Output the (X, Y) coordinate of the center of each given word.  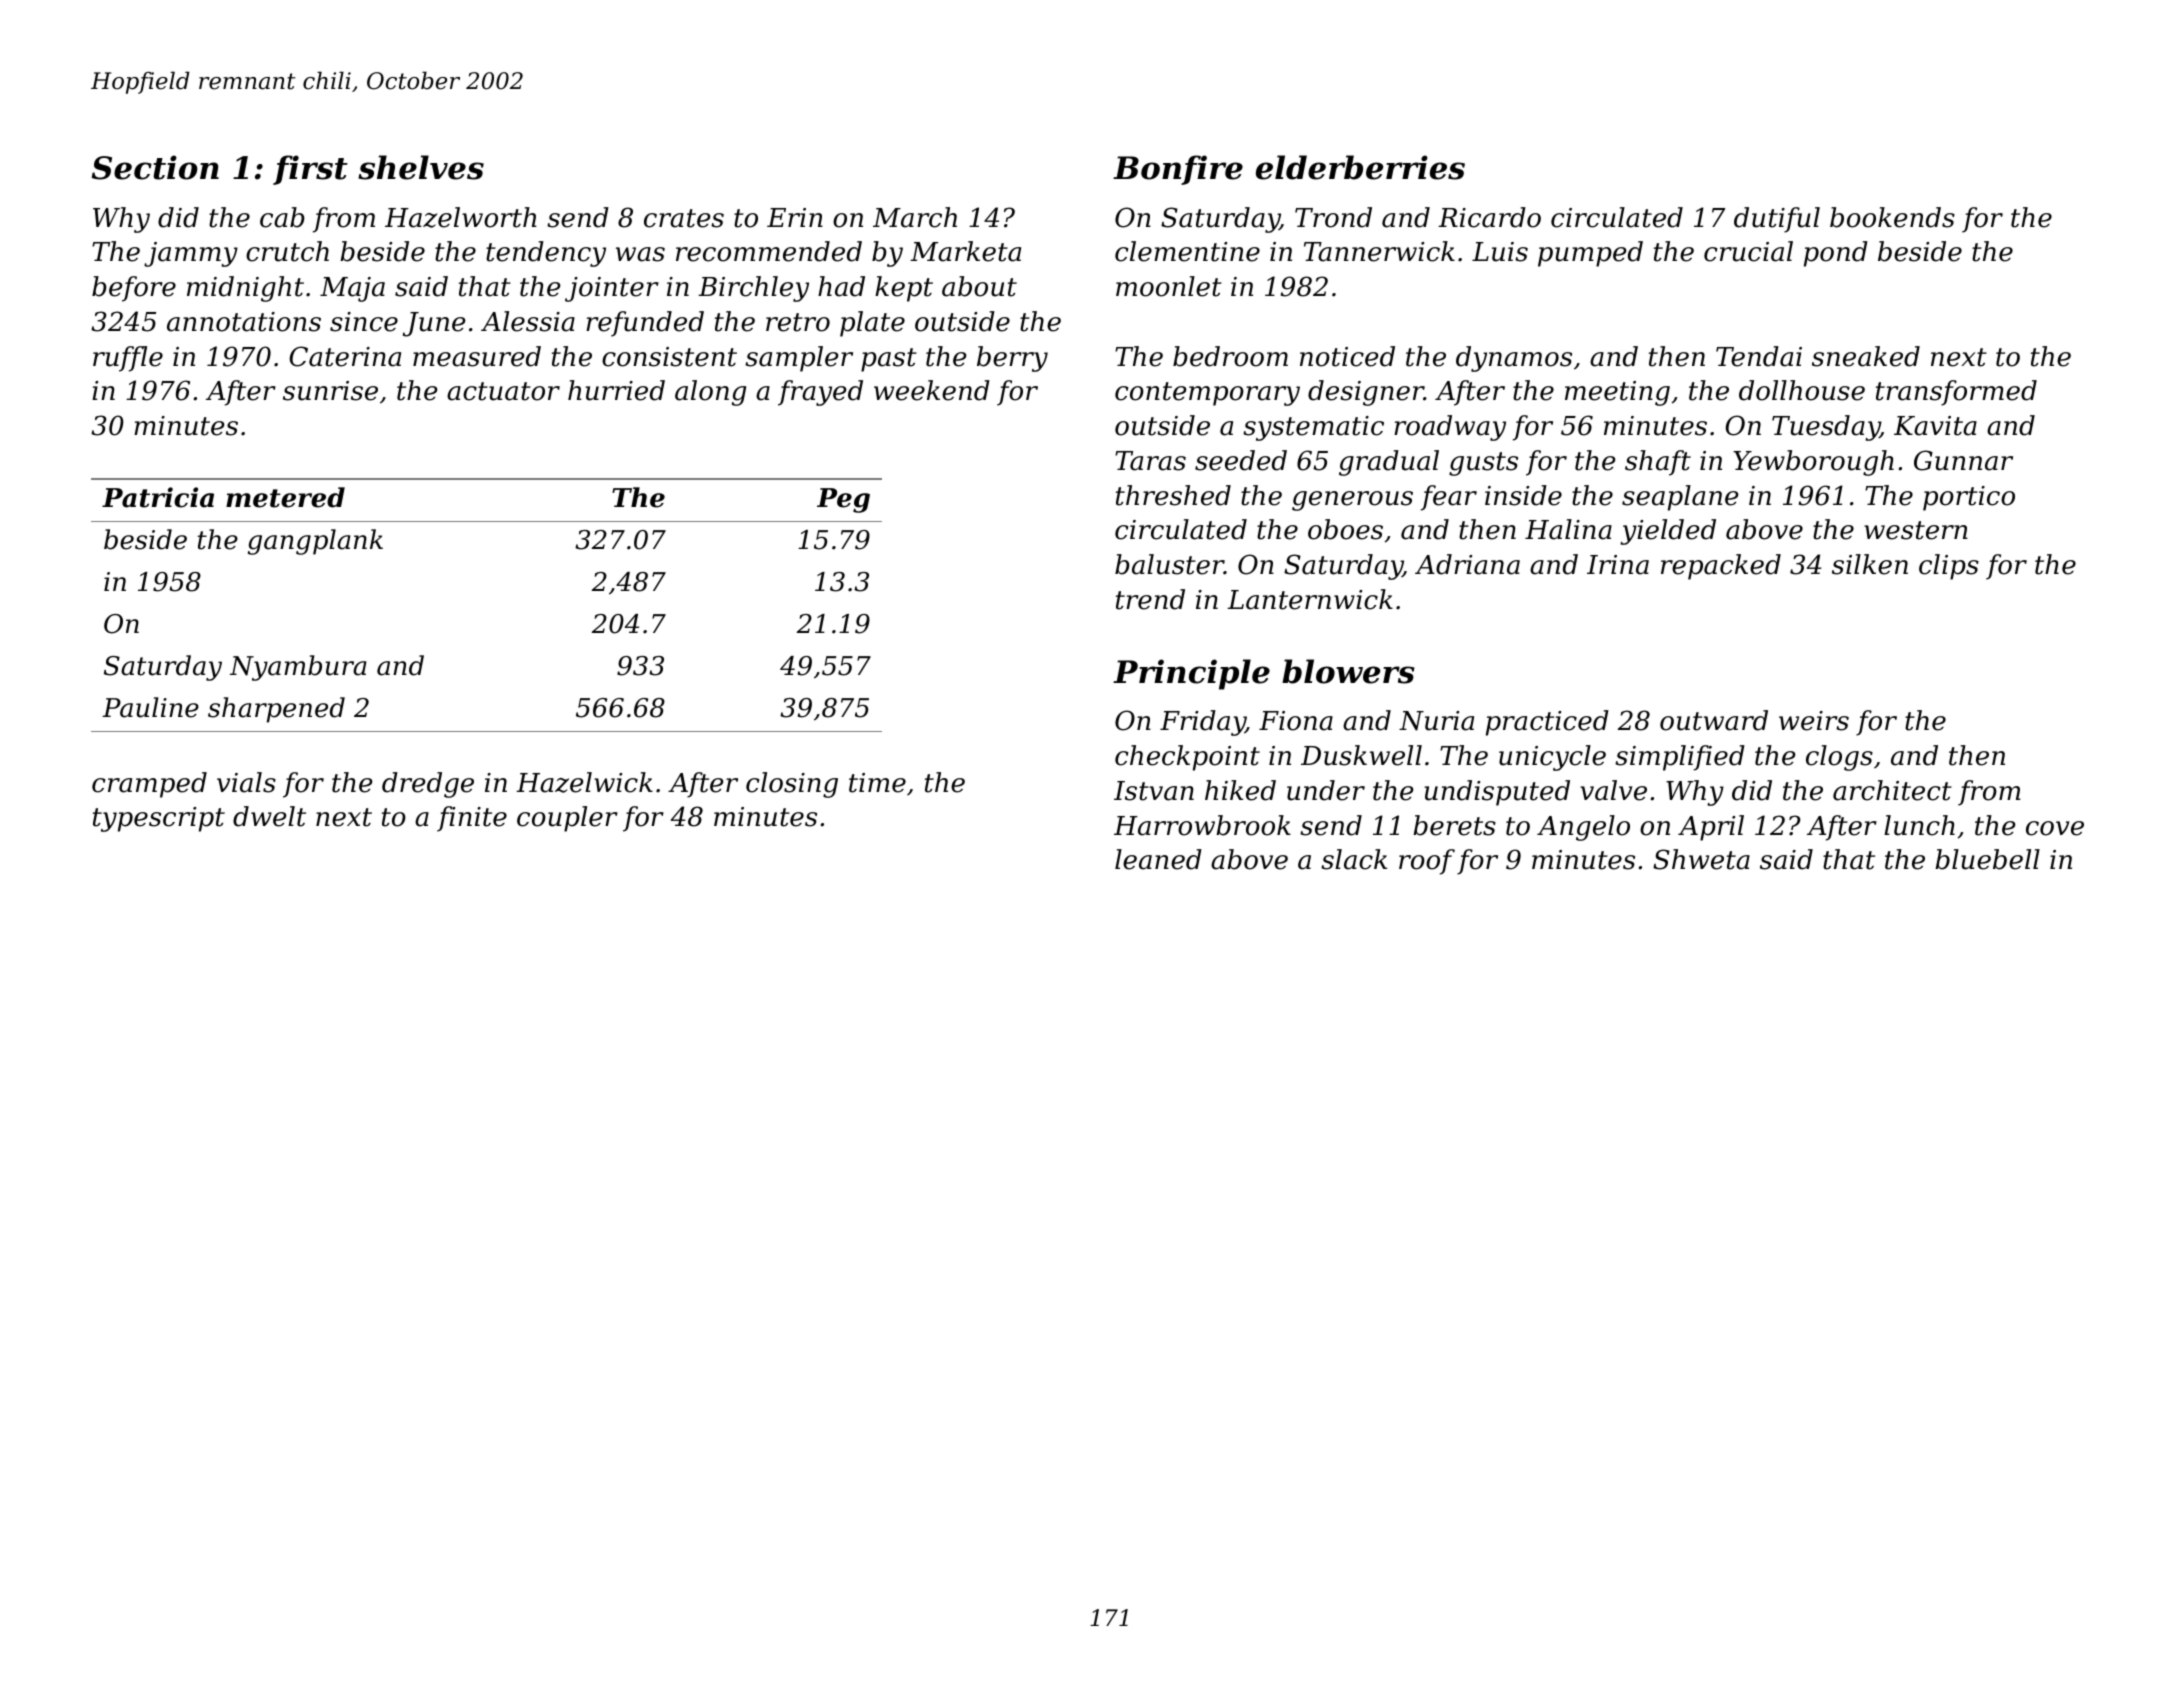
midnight (245, 289)
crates (684, 218)
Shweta (1701, 859)
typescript (159, 819)
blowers (1348, 671)
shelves (421, 167)
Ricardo (1489, 217)
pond (1836, 254)
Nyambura (298, 668)
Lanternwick (1310, 599)
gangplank (315, 542)
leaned (1158, 859)
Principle (1191, 674)
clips (1949, 567)
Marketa (965, 251)
